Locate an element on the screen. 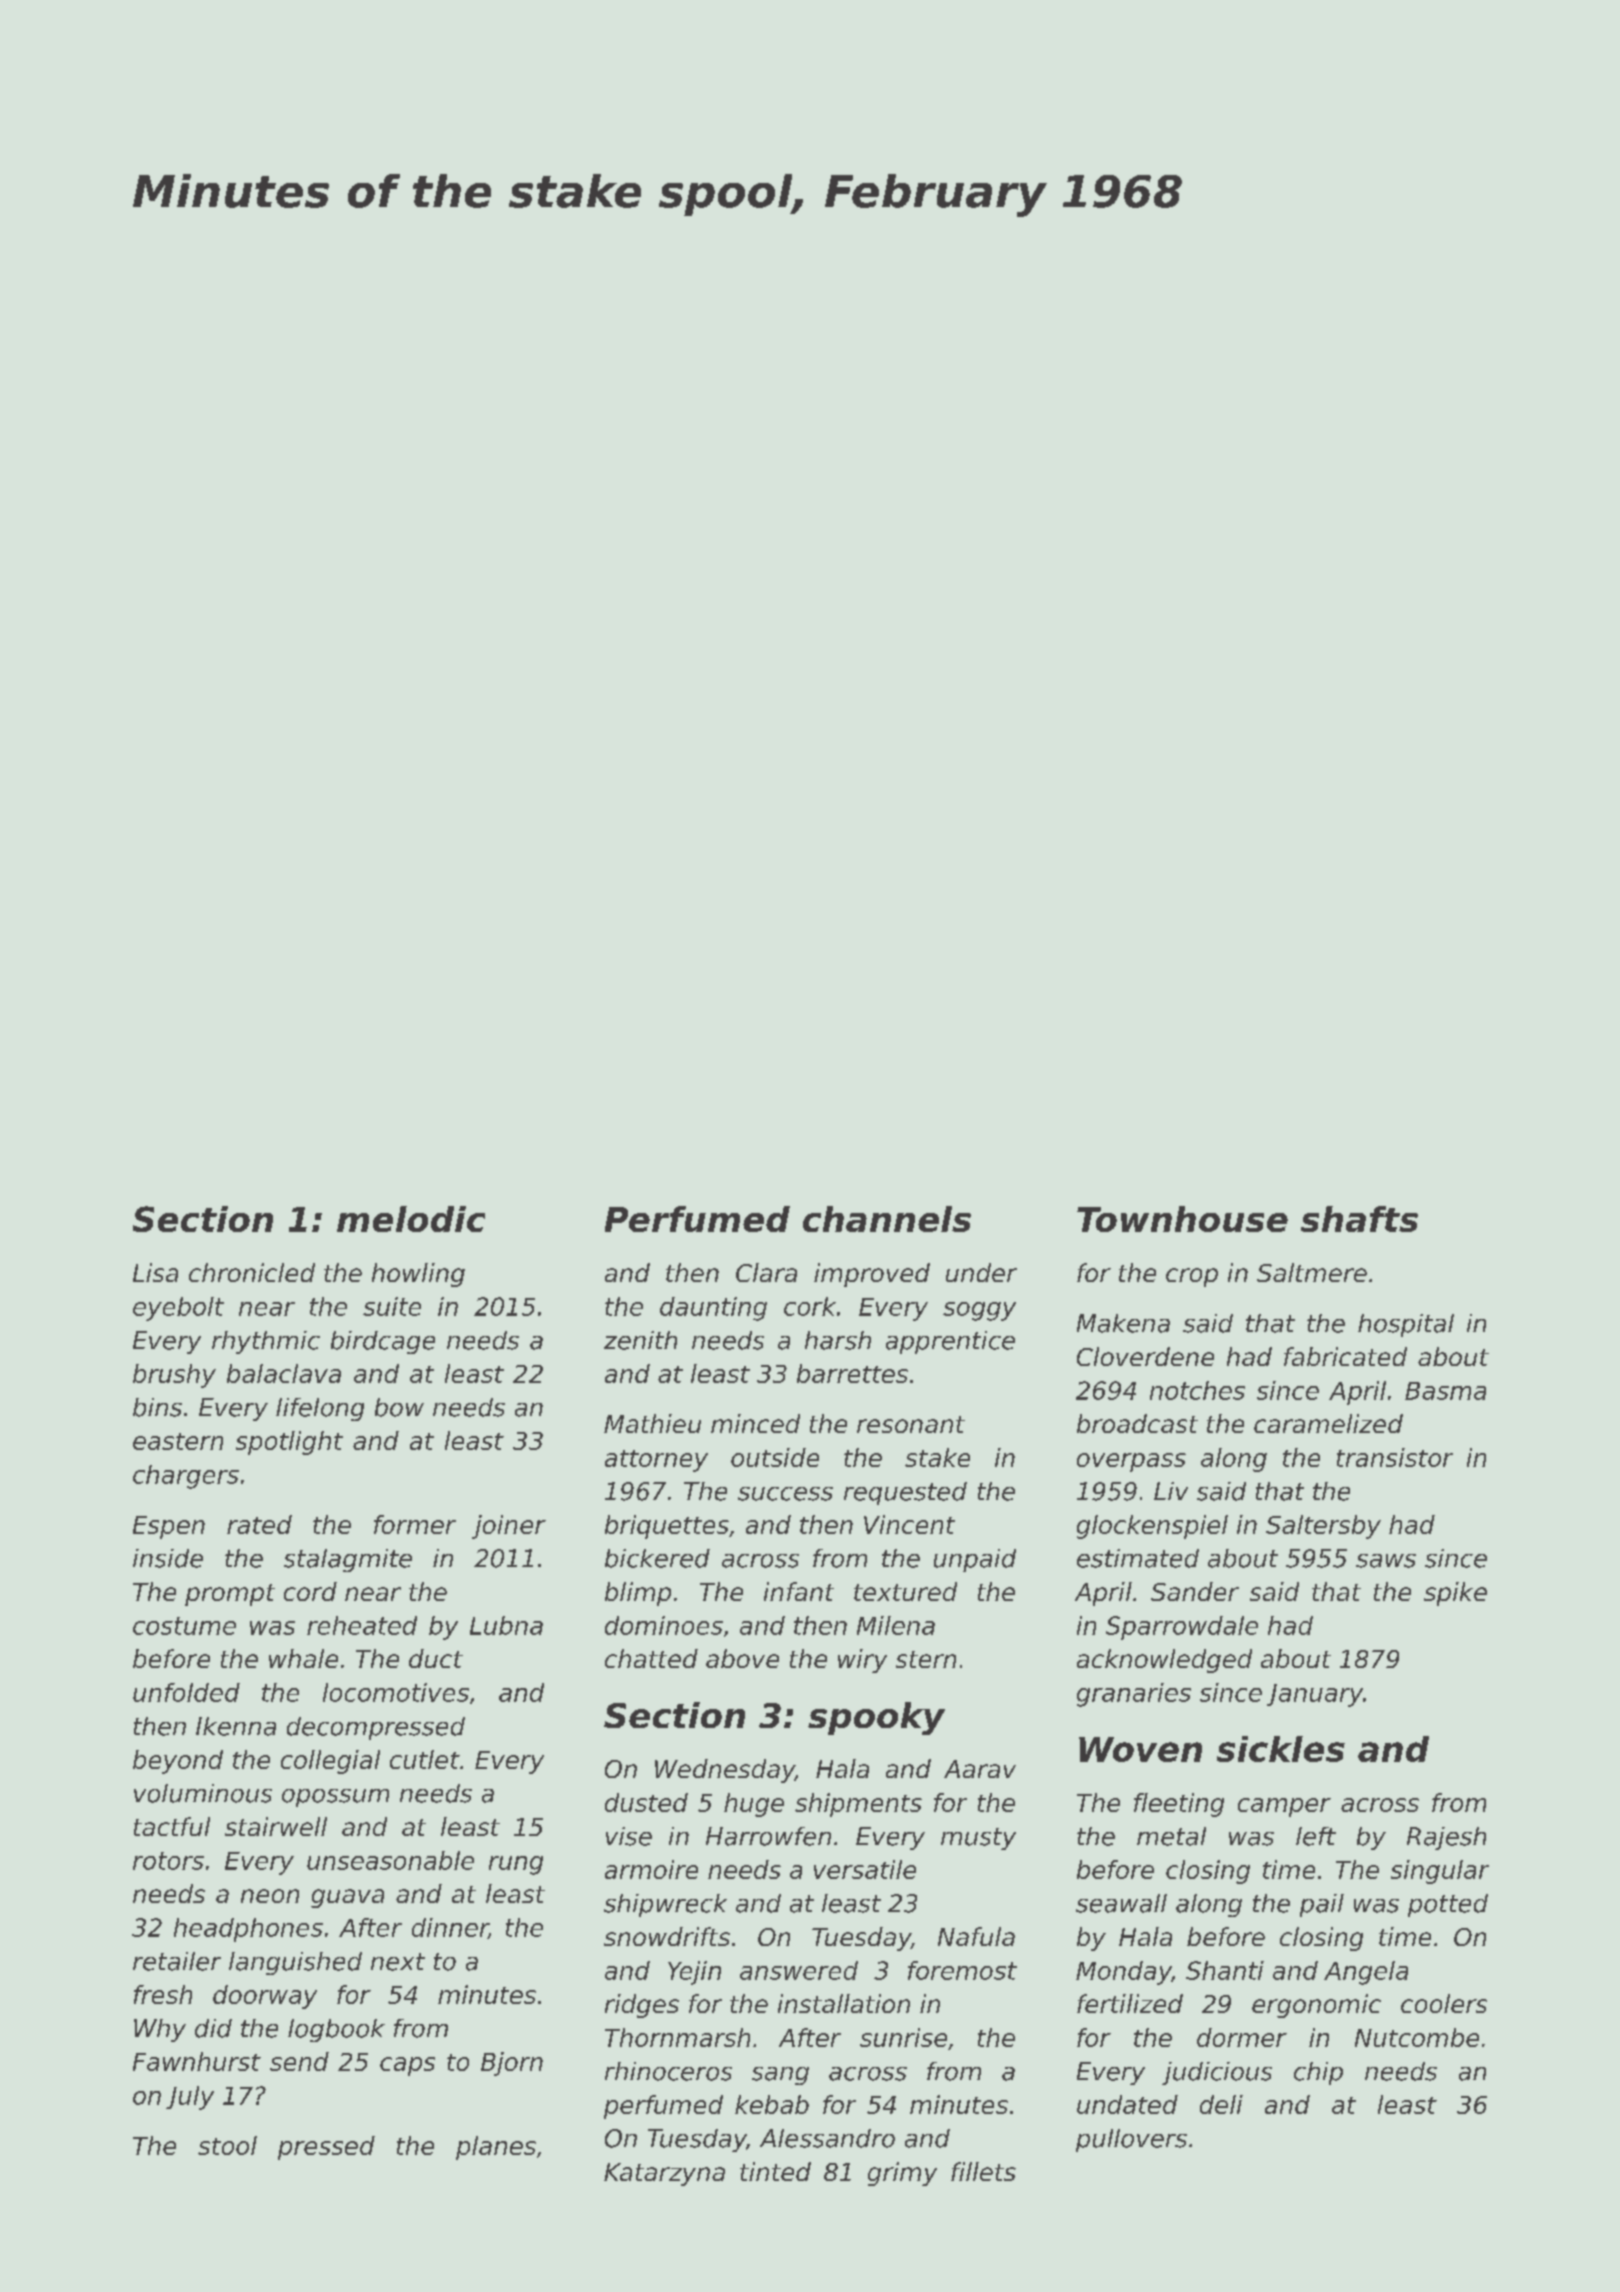  zenith is located at coordinates (640, 1340).
